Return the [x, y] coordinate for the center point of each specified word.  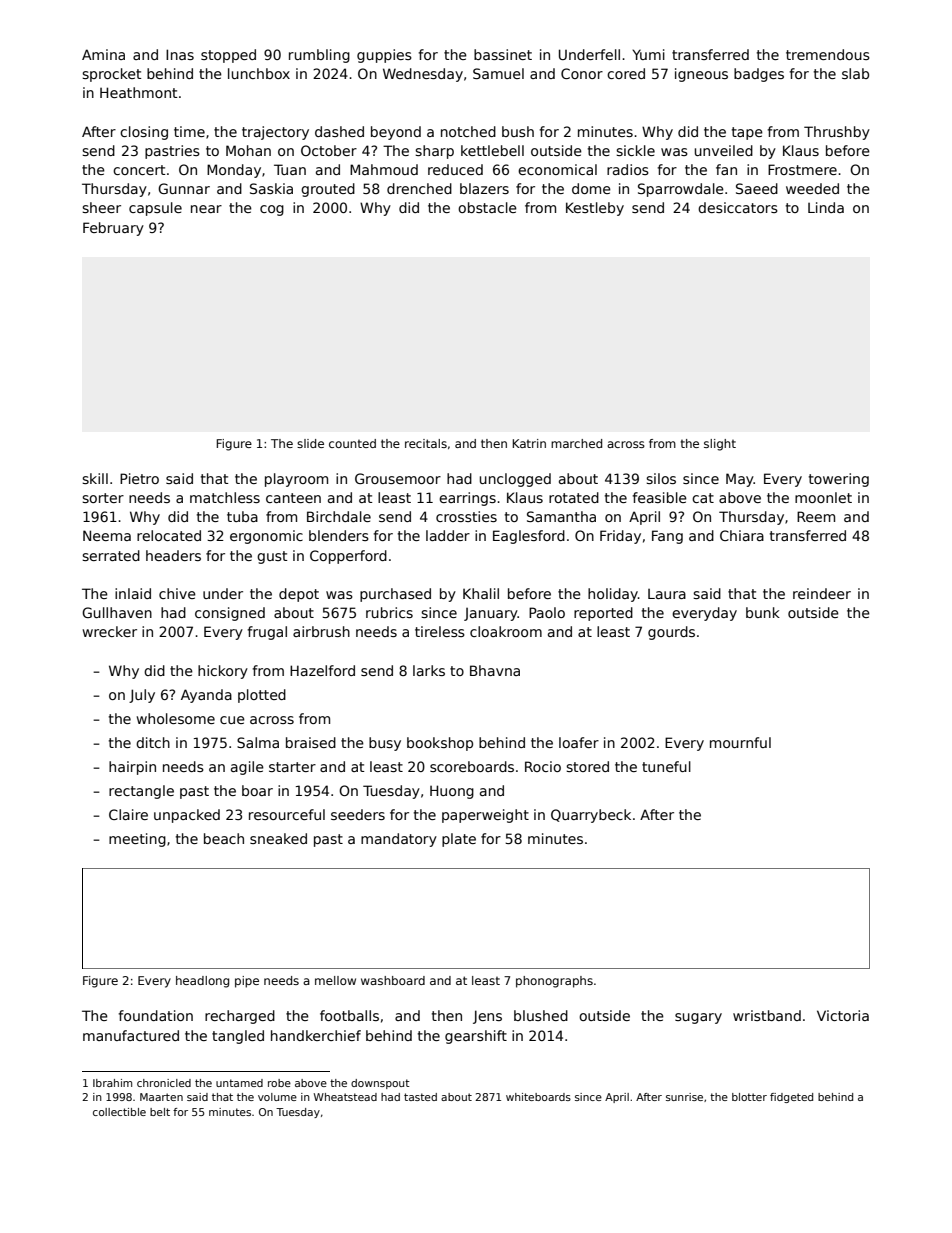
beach [224, 838]
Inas [180, 54]
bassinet [503, 54]
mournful [740, 742]
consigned [230, 614]
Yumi [648, 54]
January [491, 614]
